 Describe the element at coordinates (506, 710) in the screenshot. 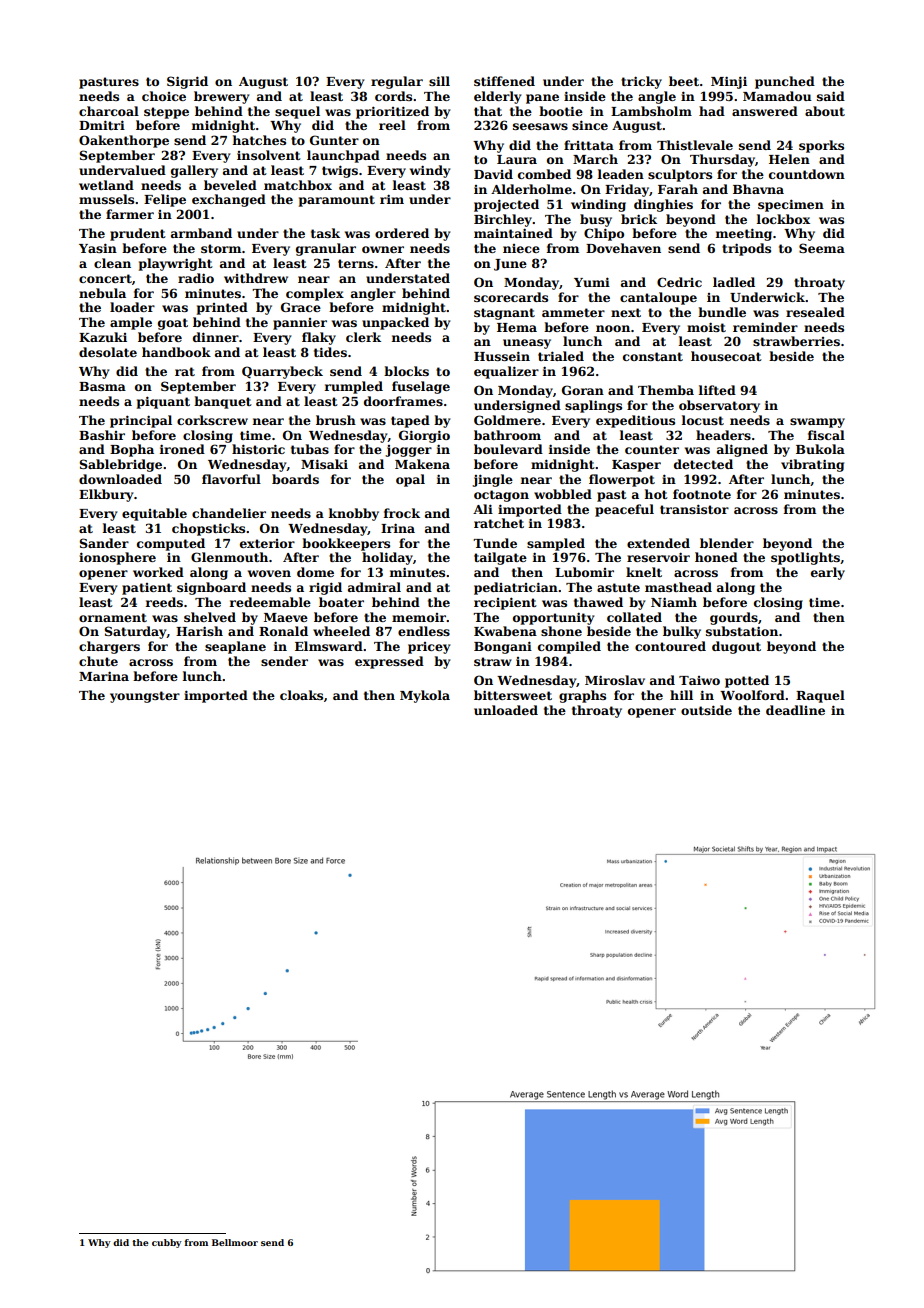

I see `unloaded` at that location.
